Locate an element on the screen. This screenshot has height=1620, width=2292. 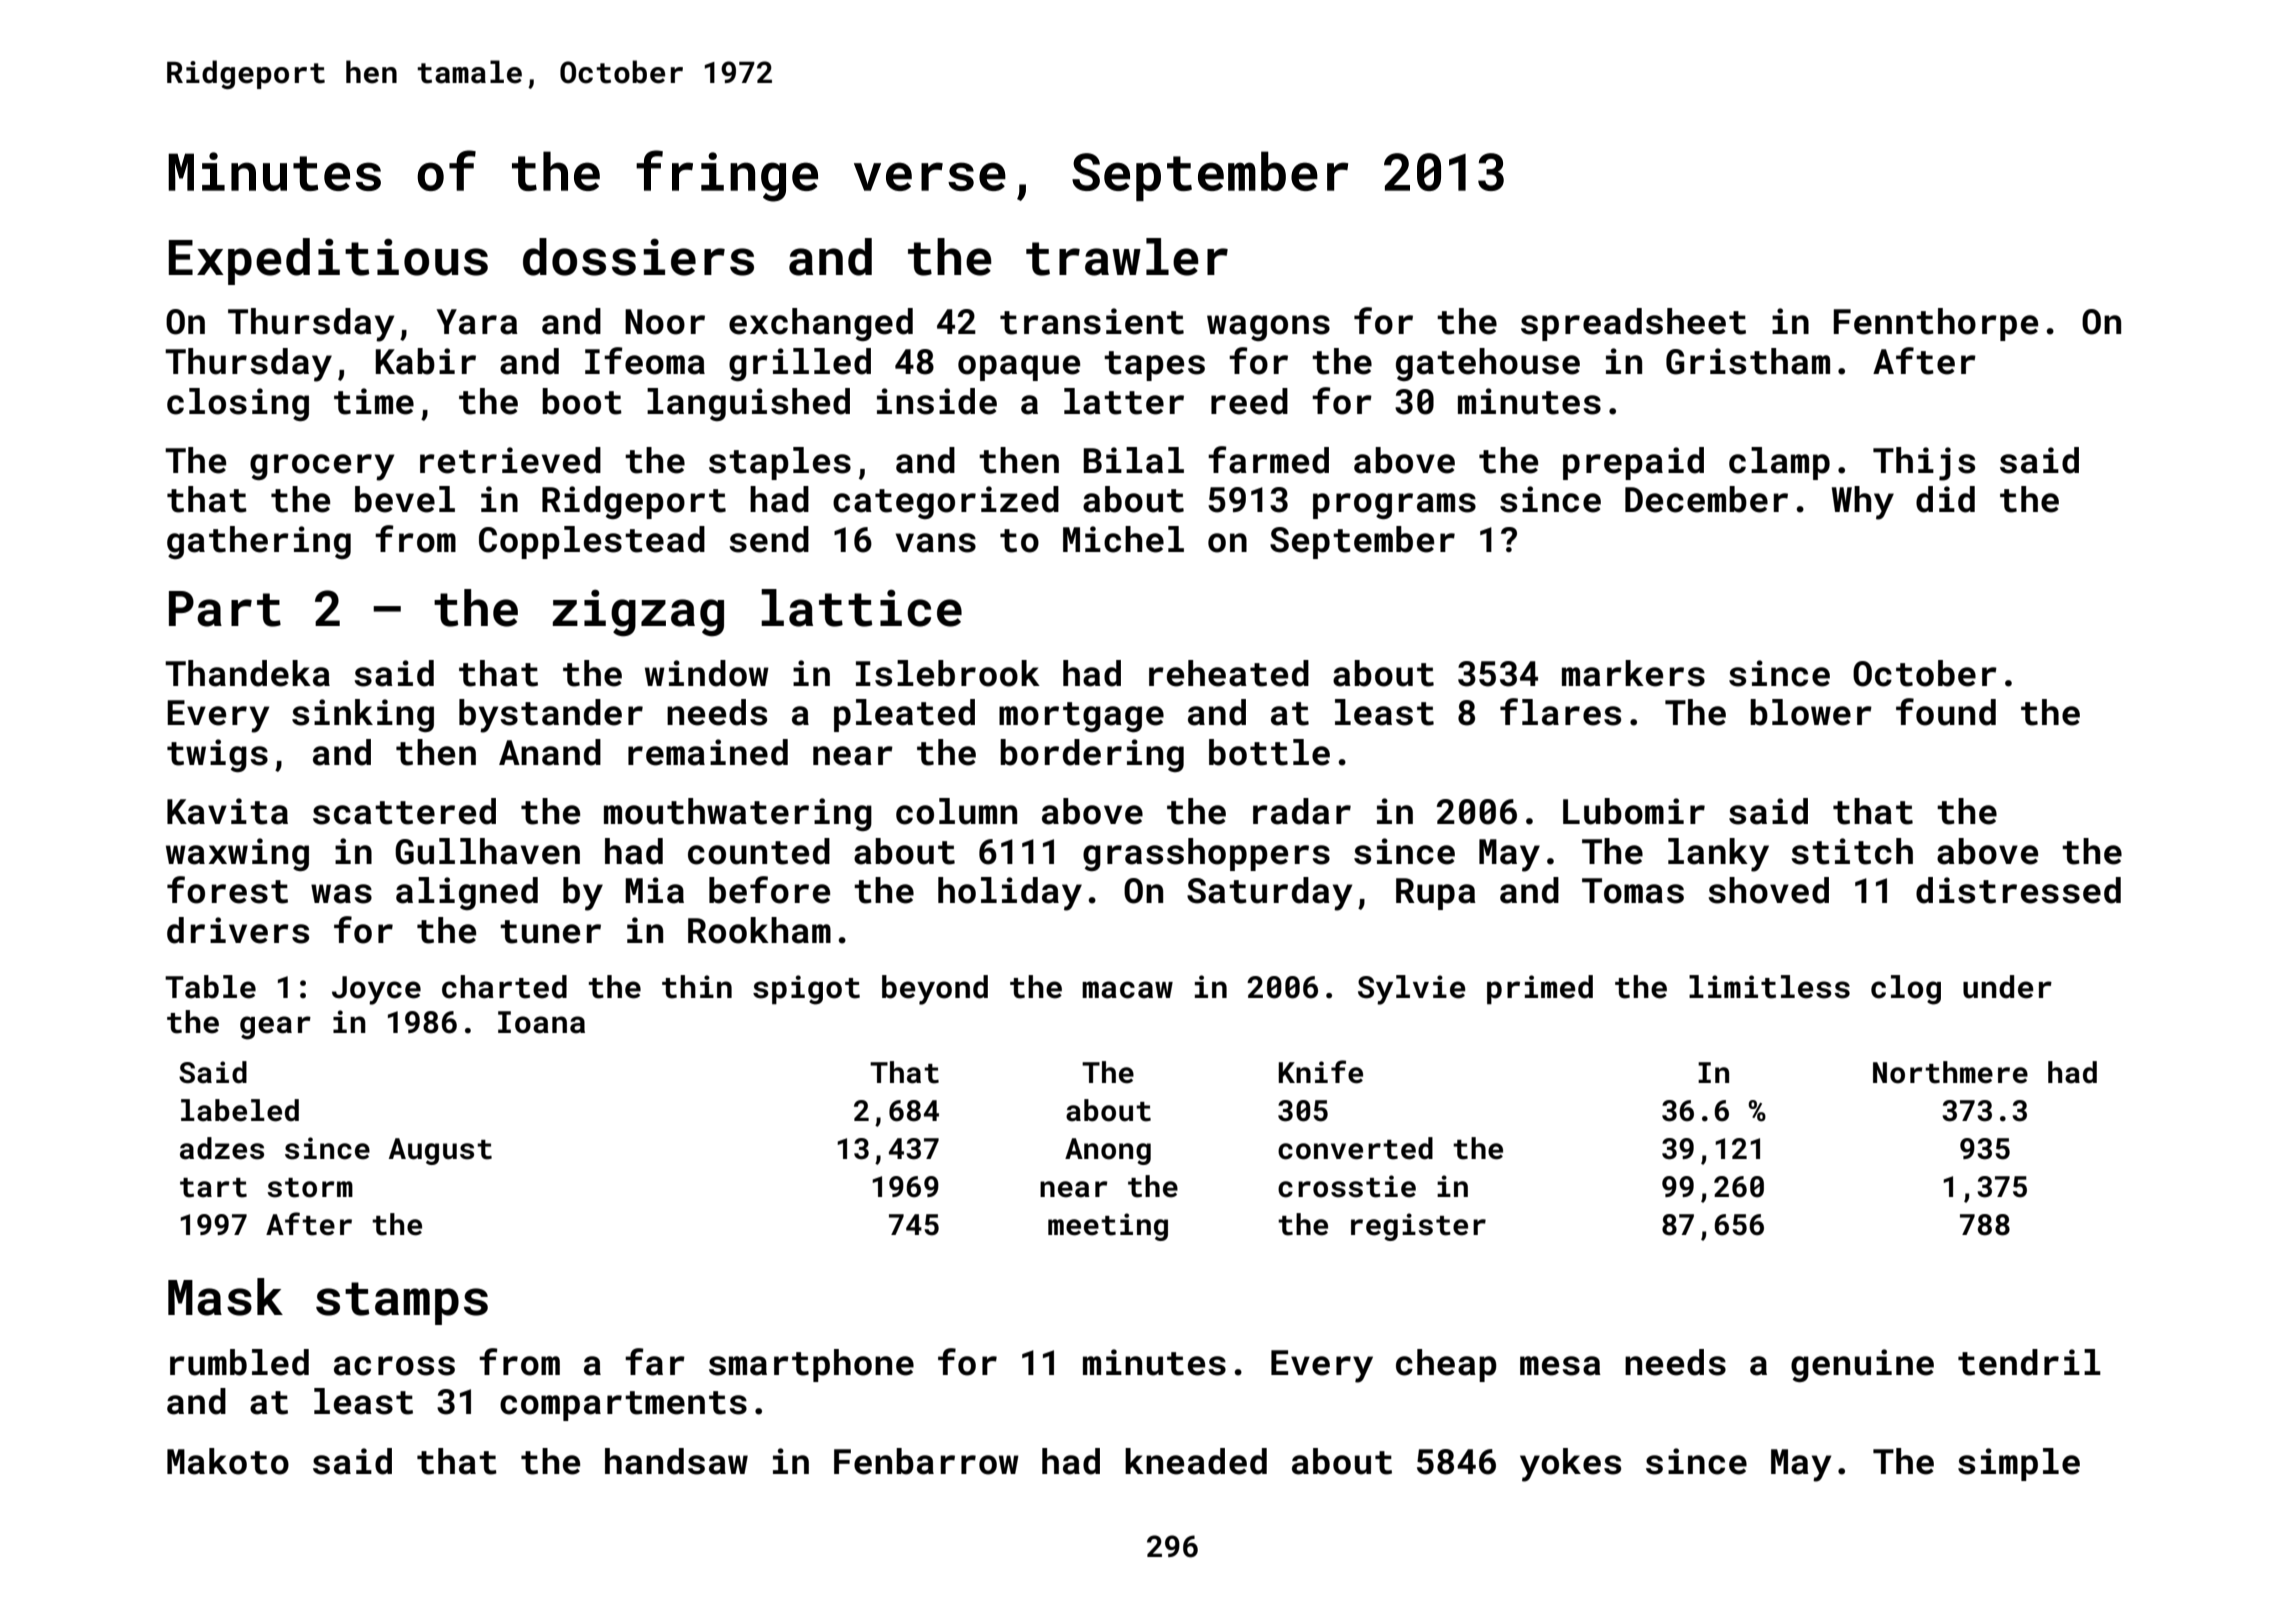
drivers is located at coordinates (238, 930).
